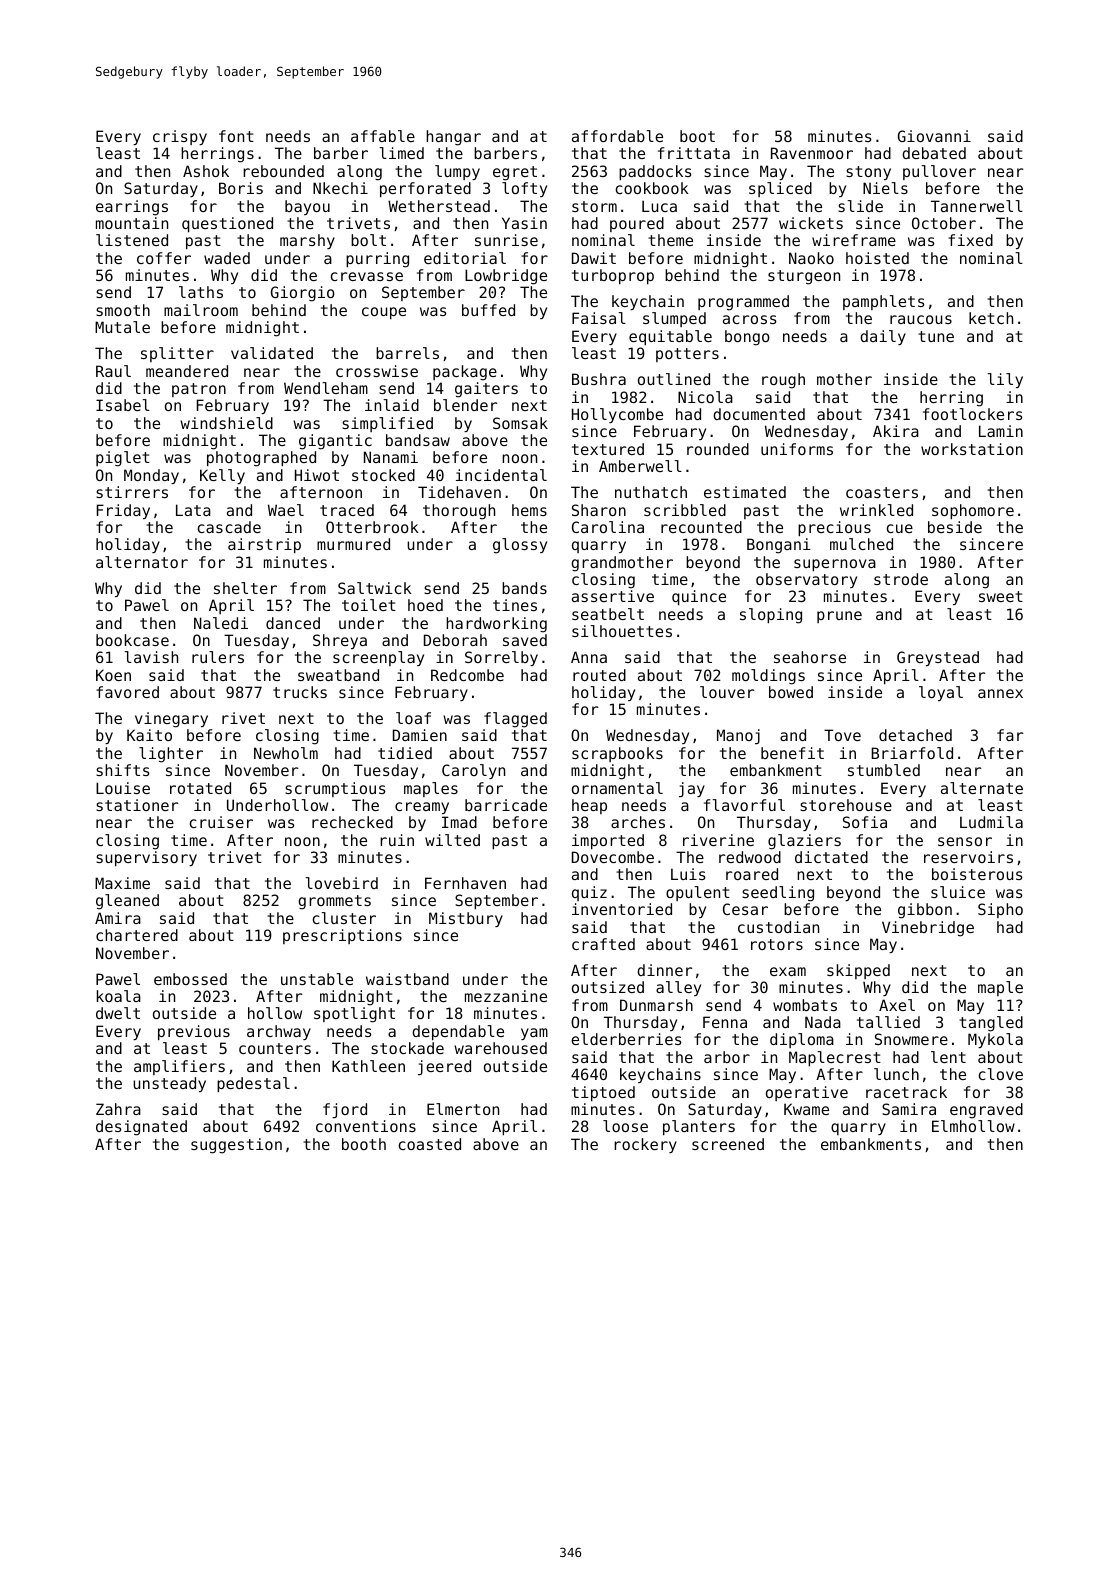  I want to click on assertive, so click(613, 596).
